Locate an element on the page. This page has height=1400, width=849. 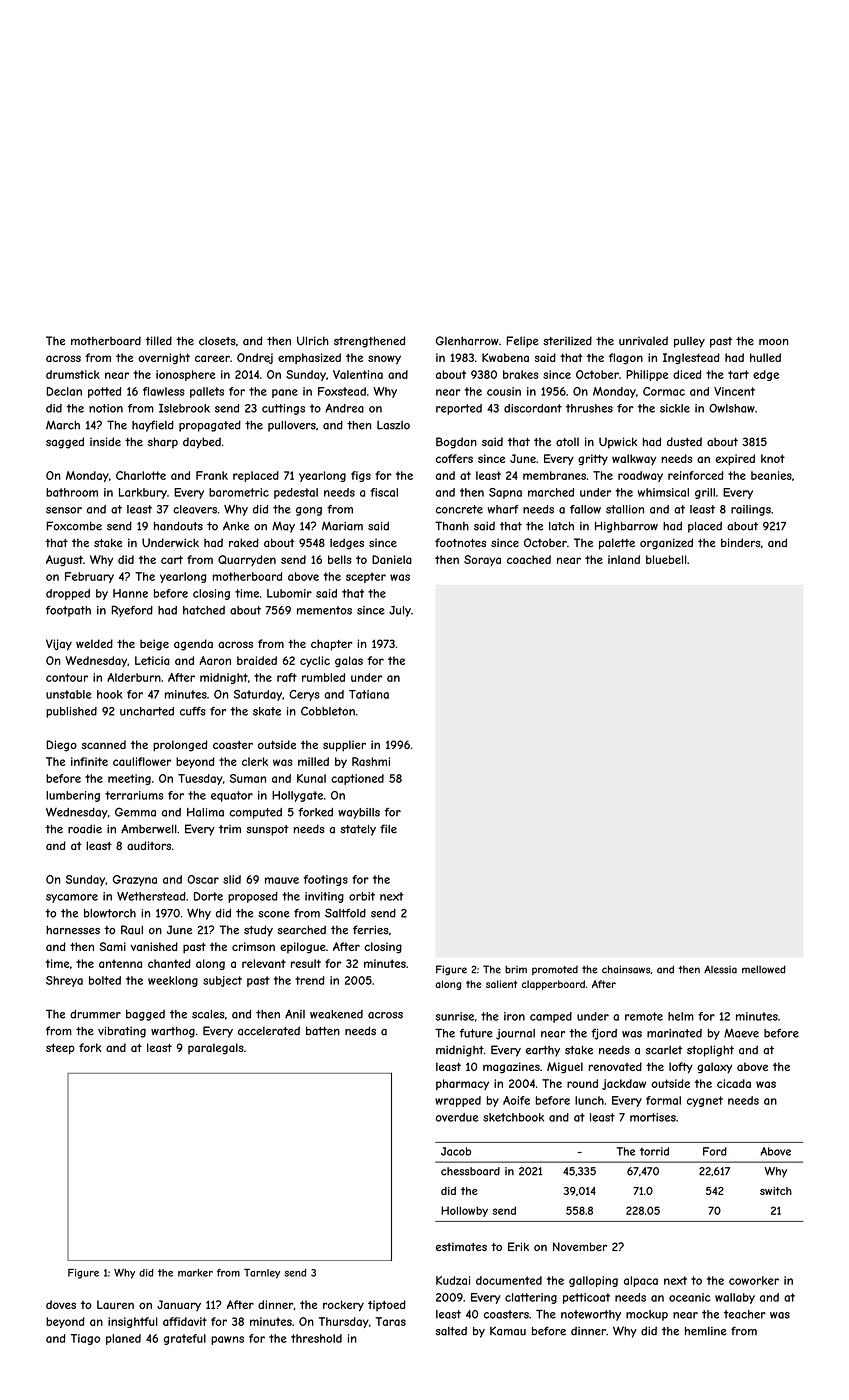
Lauren is located at coordinates (115, 1304).
